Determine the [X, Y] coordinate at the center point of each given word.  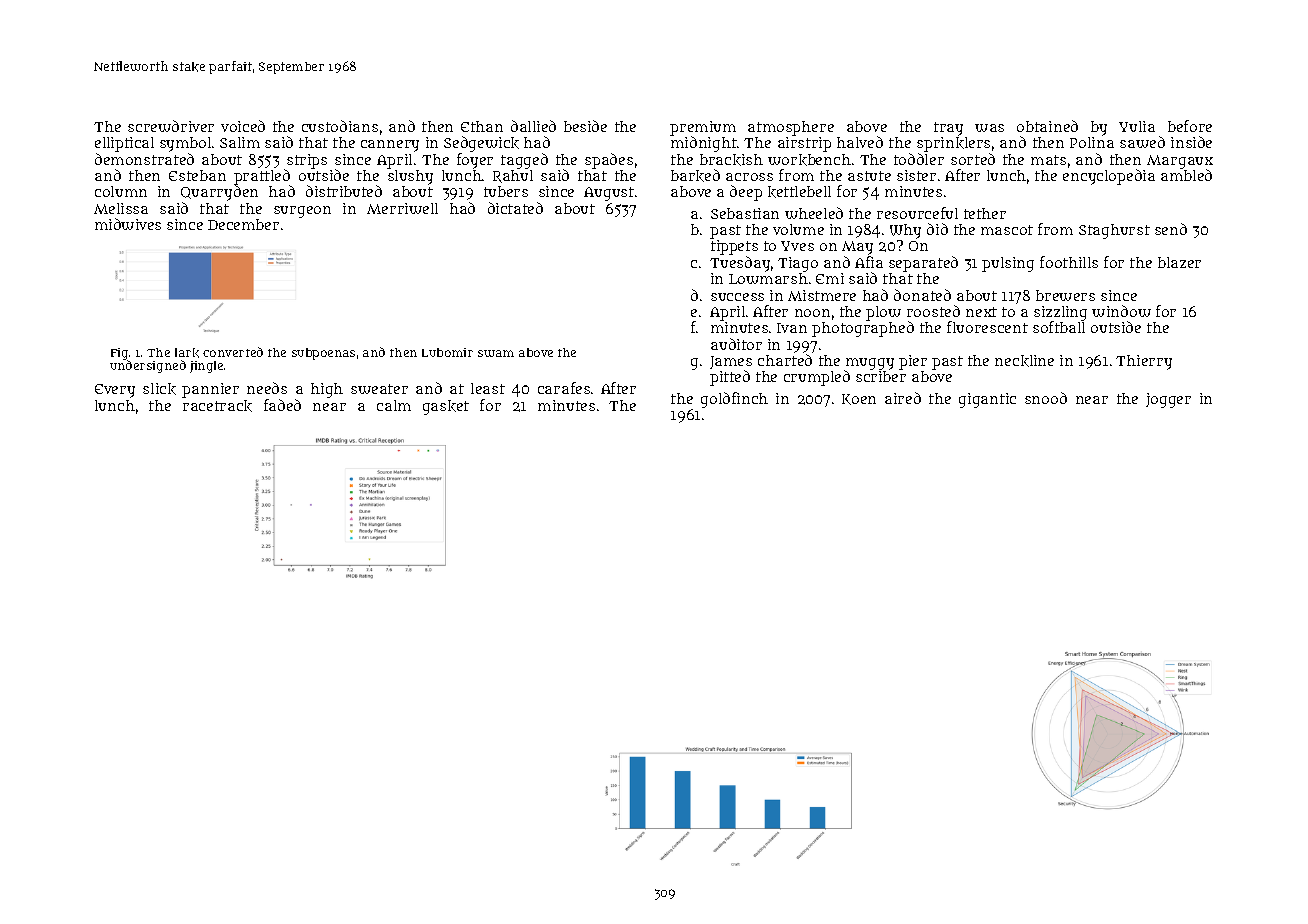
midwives [128, 224]
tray [948, 129]
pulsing [1008, 264]
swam [496, 353]
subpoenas [323, 354]
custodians [340, 126]
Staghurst [1114, 231]
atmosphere [791, 128]
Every [115, 391]
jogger [1168, 400]
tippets [734, 247]
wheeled [814, 213]
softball [1059, 327]
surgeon [302, 212]
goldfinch [734, 400]
